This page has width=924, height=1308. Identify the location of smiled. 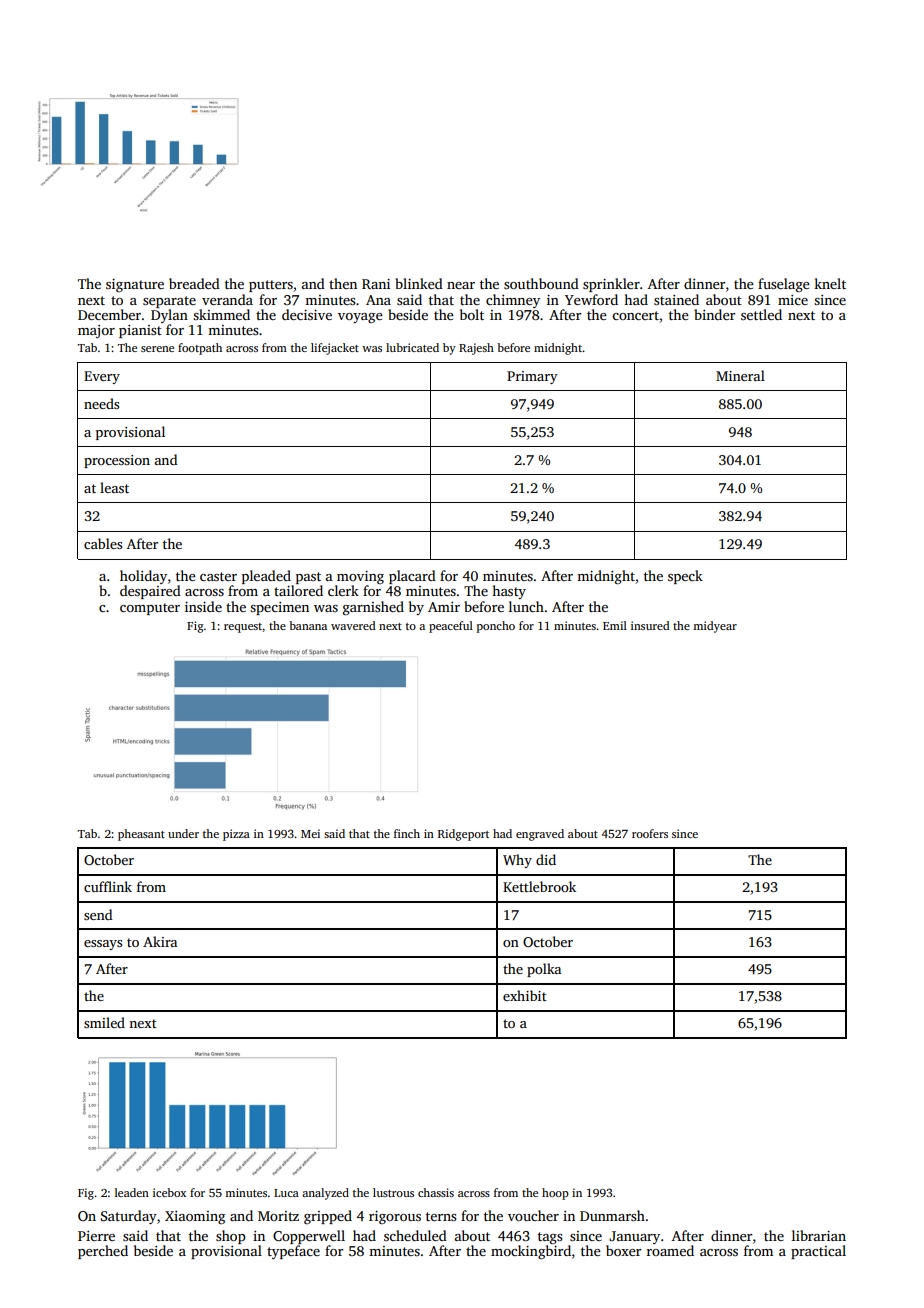
(104, 1022).
